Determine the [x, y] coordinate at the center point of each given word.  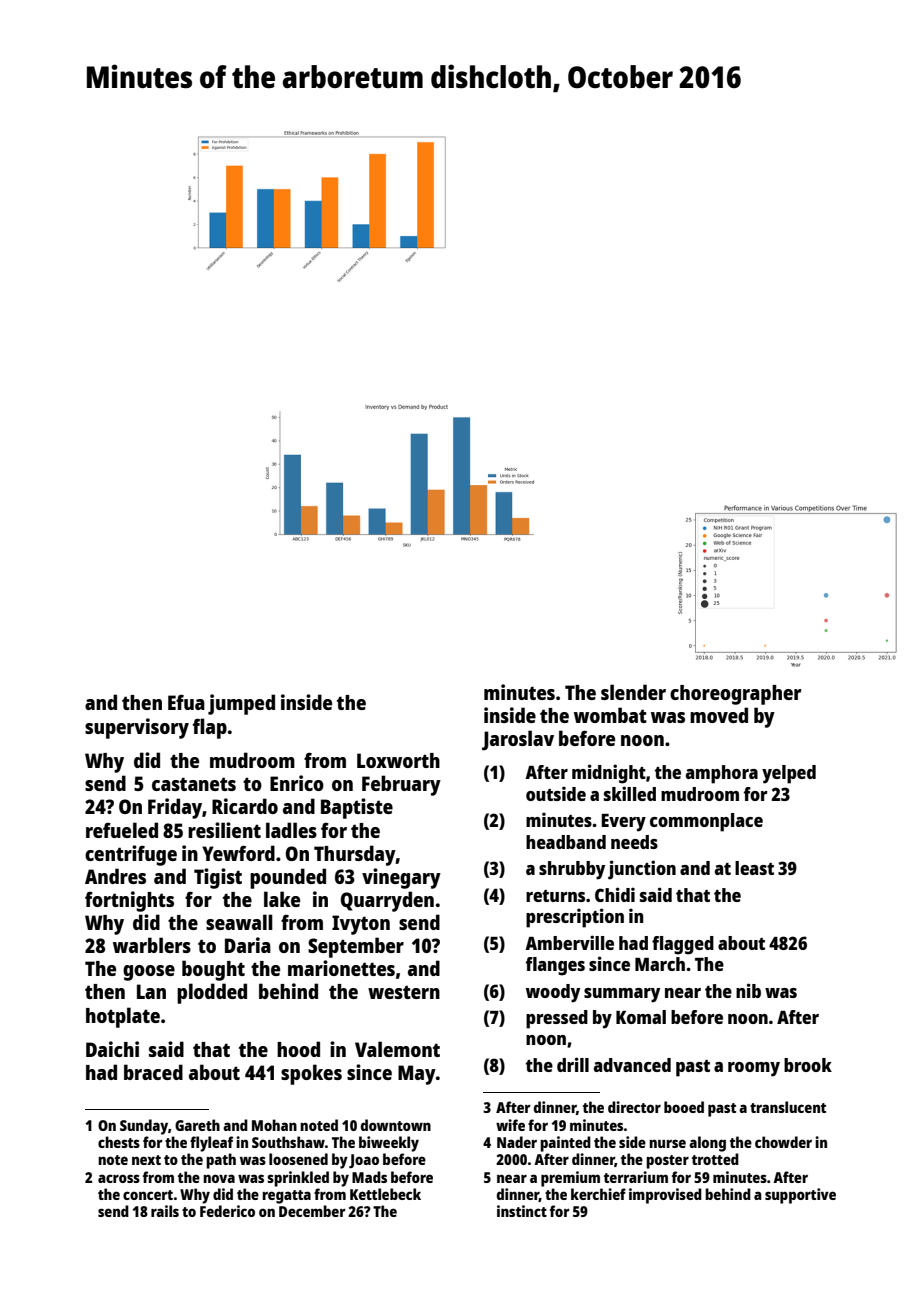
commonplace [706, 822]
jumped [241, 704]
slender [633, 692]
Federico [227, 1211]
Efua [186, 702]
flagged [683, 945]
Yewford [238, 853]
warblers [152, 945]
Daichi [112, 1049]
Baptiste [357, 808]
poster [667, 1162]
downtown [396, 1125]
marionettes [341, 968]
